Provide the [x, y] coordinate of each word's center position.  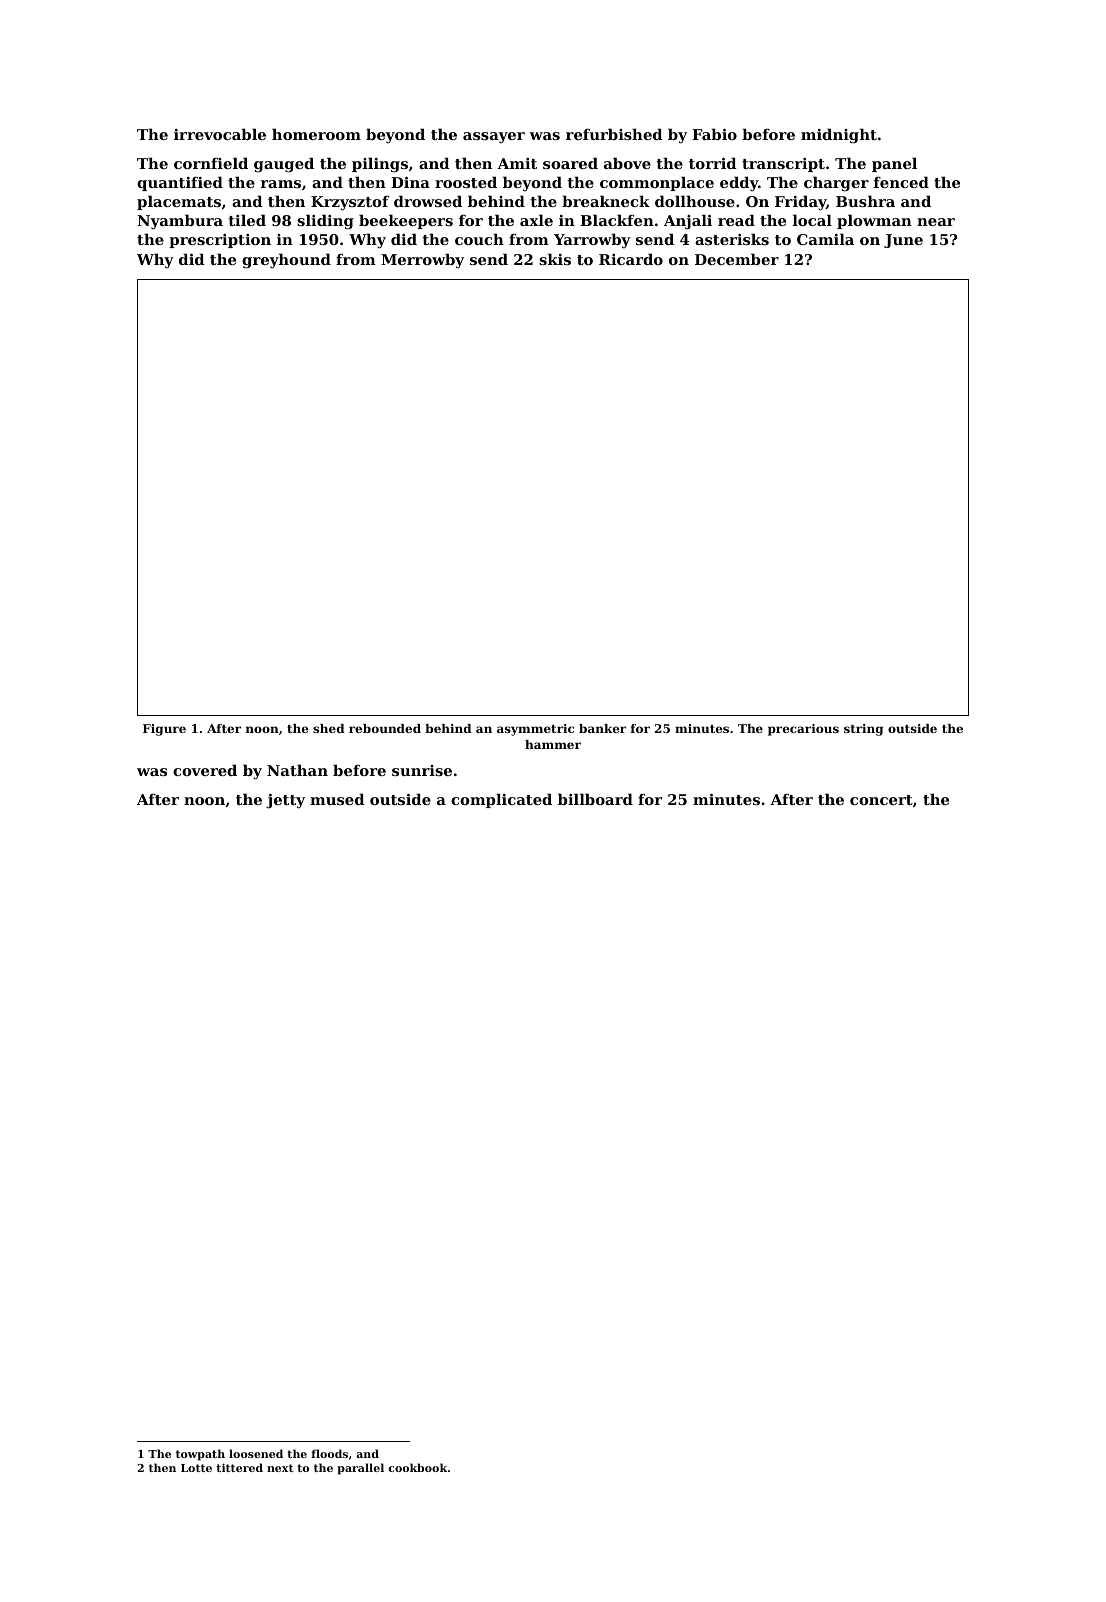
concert [881, 800]
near [936, 222]
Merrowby [422, 261]
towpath [200, 1455]
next [280, 1468]
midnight [839, 136]
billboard [595, 799]
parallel [360, 1469]
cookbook [418, 1467]
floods [329, 1453]
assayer [494, 138]
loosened [256, 1453]
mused [337, 799]
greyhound [286, 261]
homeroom [316, 134]
